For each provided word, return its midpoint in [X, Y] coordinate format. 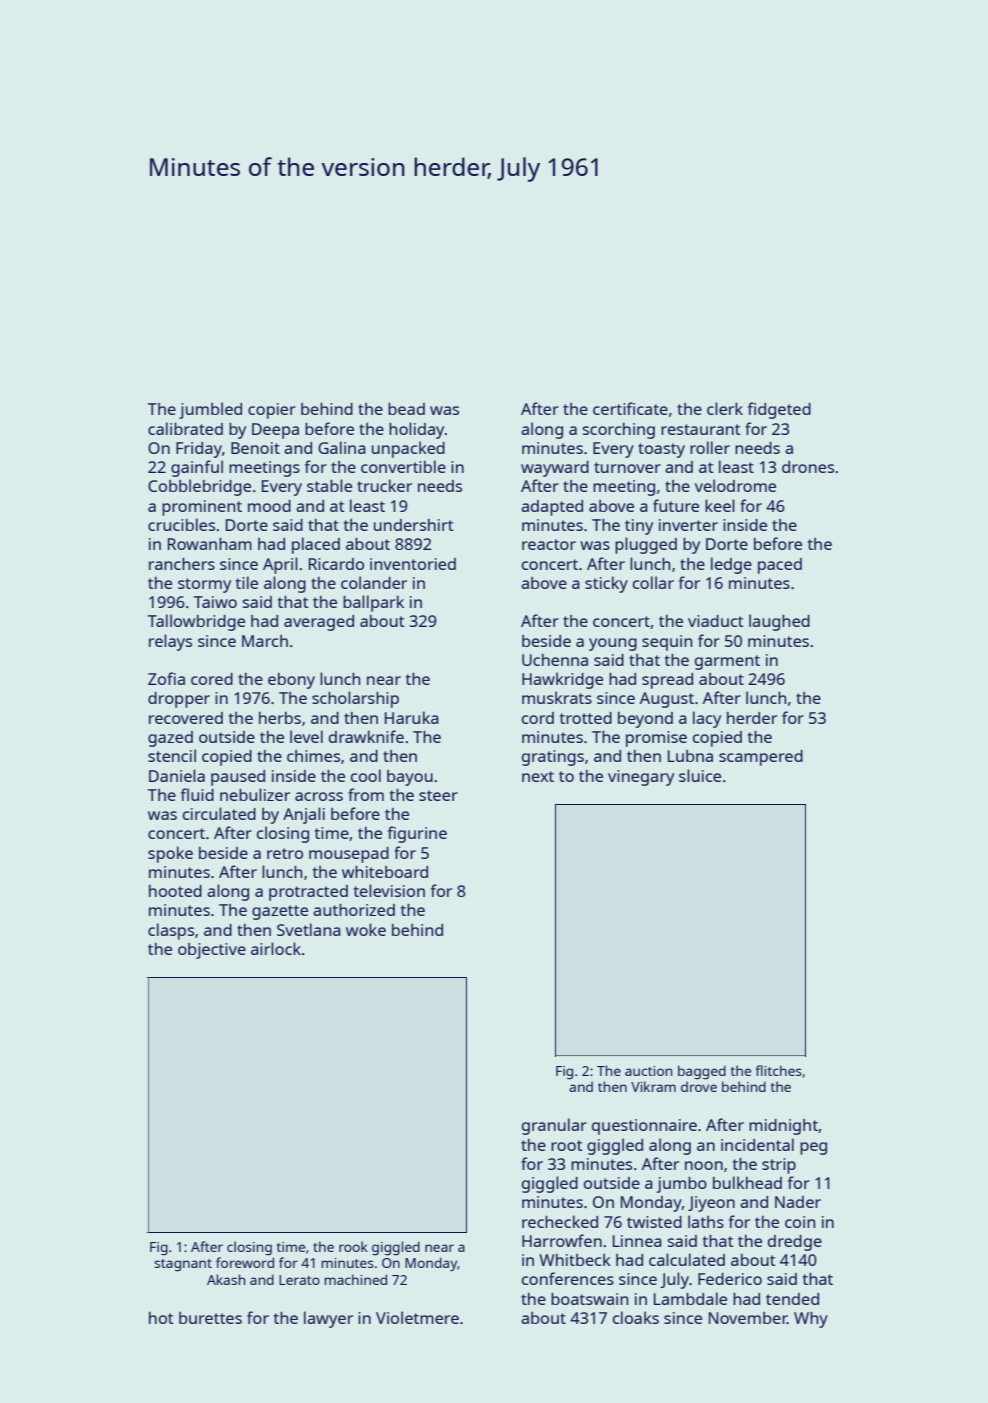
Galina [342, 447]
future [676, 505]
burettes [210, 1318]
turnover [627, 467]
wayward [555, 469]
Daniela [177, 775]
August [667, 700]
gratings [553, 758]
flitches [778, 1070]
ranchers [182, 564]
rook [353, 1246]
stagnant [183, 1265]
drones [808, 467]
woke [366, 929]
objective [212, 951]
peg [813, 1148]
